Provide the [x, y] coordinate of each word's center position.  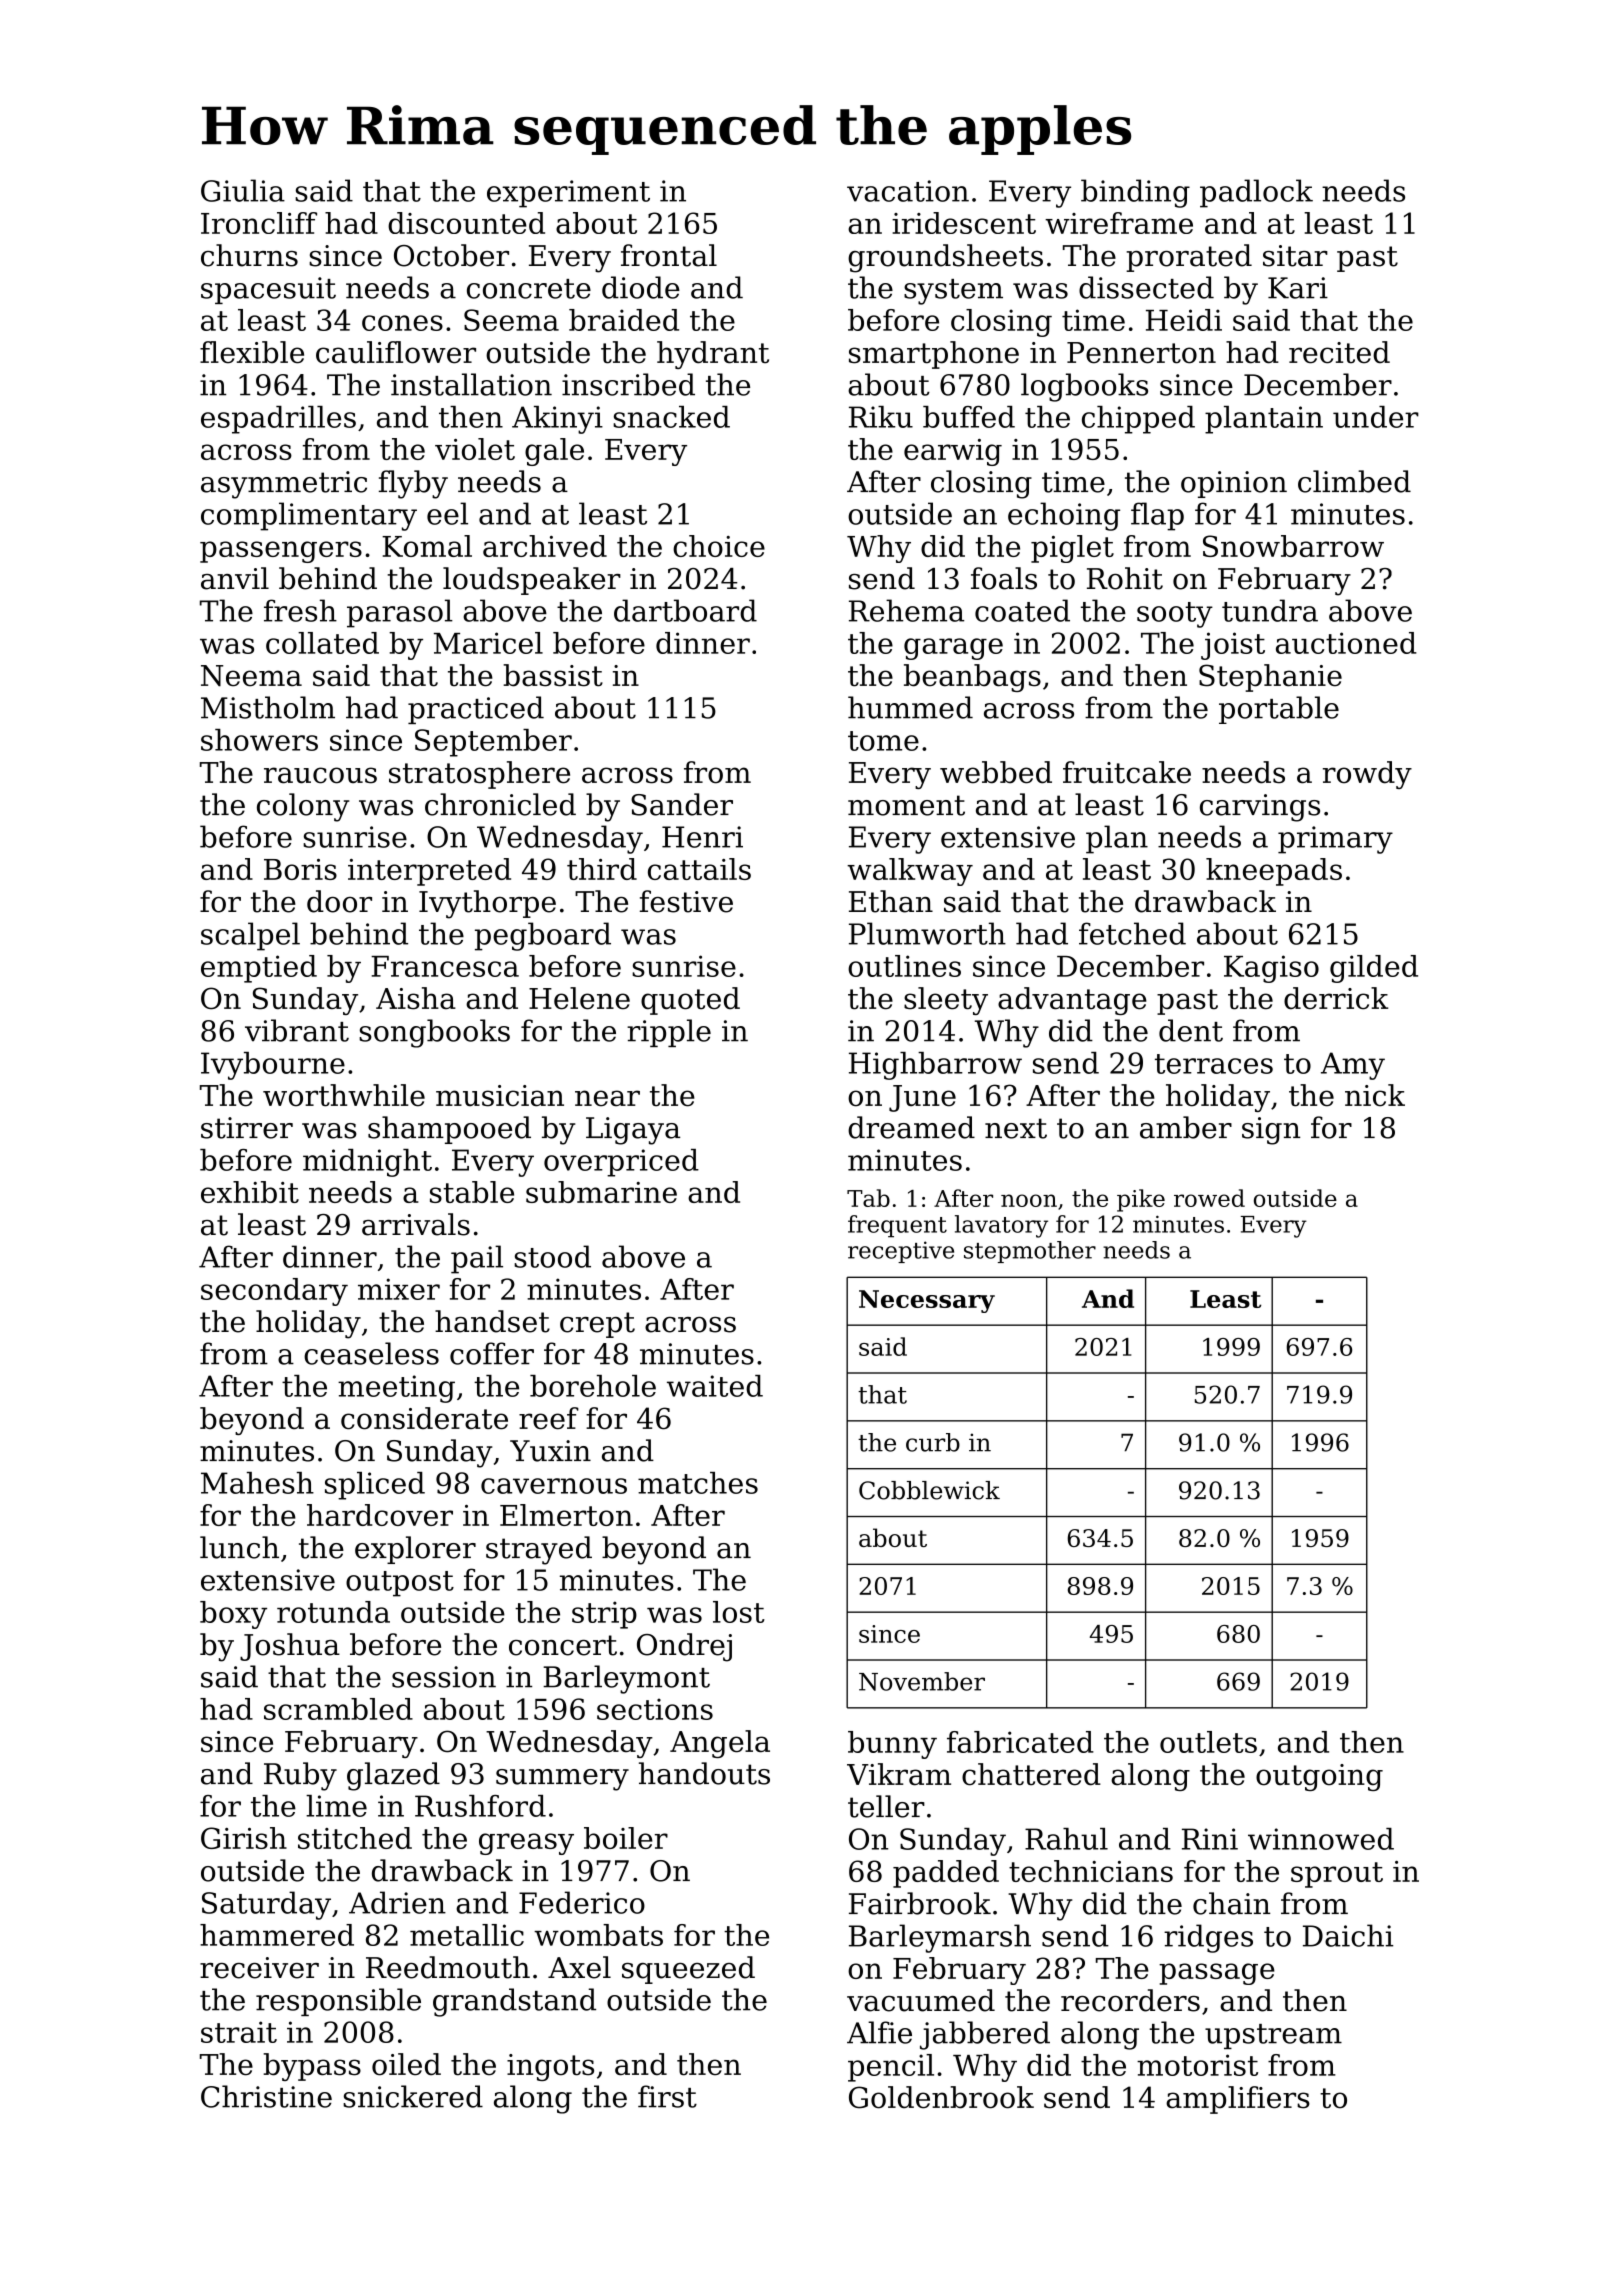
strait [239, 2032]
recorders [1130, 2000]
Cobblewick [929, 1490]
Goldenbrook [941, 2097]
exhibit [250, 1192]
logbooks [1084, 387]
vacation [908, 191]
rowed [1209, 1198]
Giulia [243, 190]
